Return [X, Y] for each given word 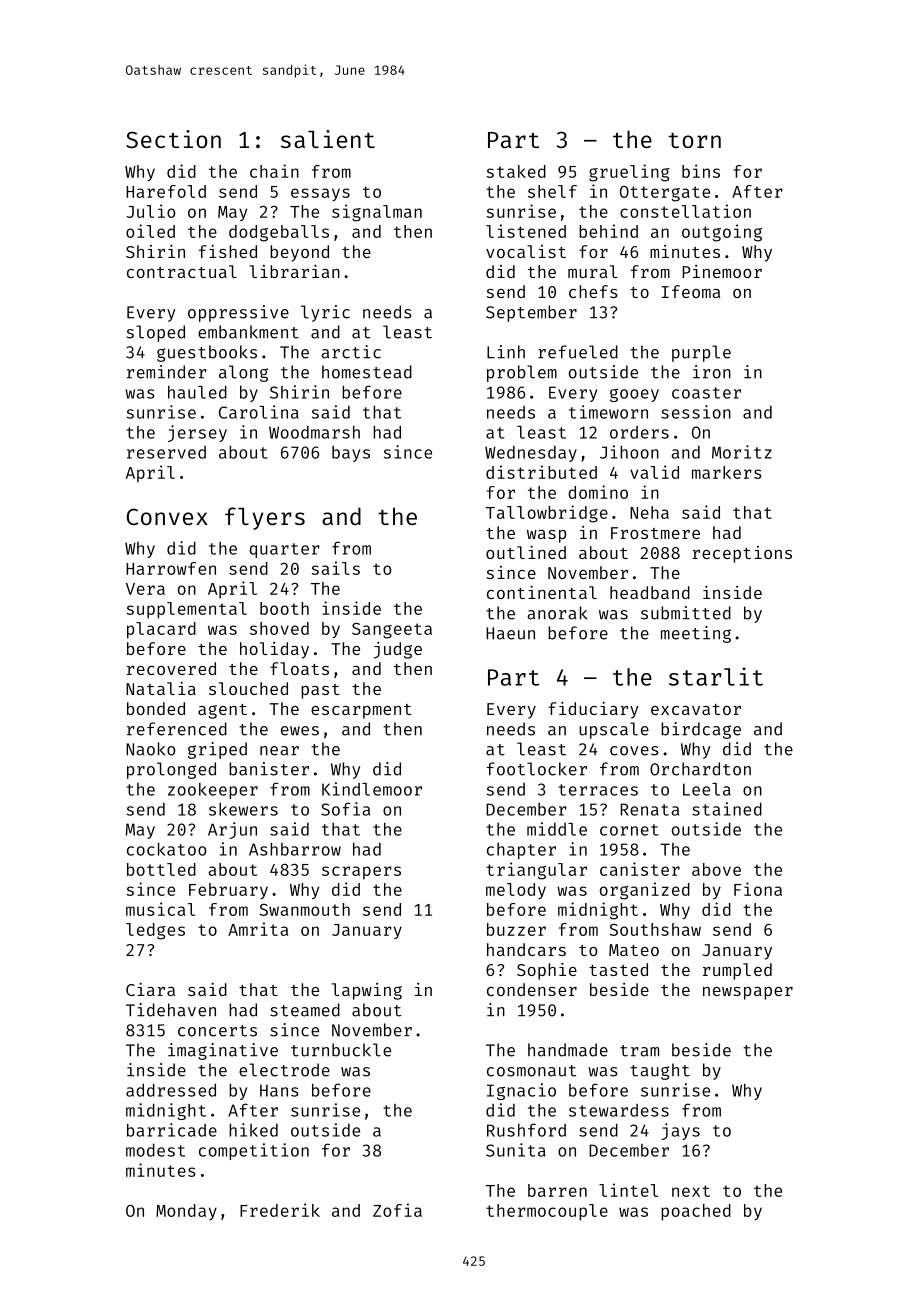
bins [701, 171]
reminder [166, 372]
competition [254, 1151]
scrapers [361, 873]
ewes [300, 731]
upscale [614, 730]
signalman [377, 213]
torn [695, 140]
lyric [325, 313]
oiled [150, 231]
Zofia [397, 1210]
